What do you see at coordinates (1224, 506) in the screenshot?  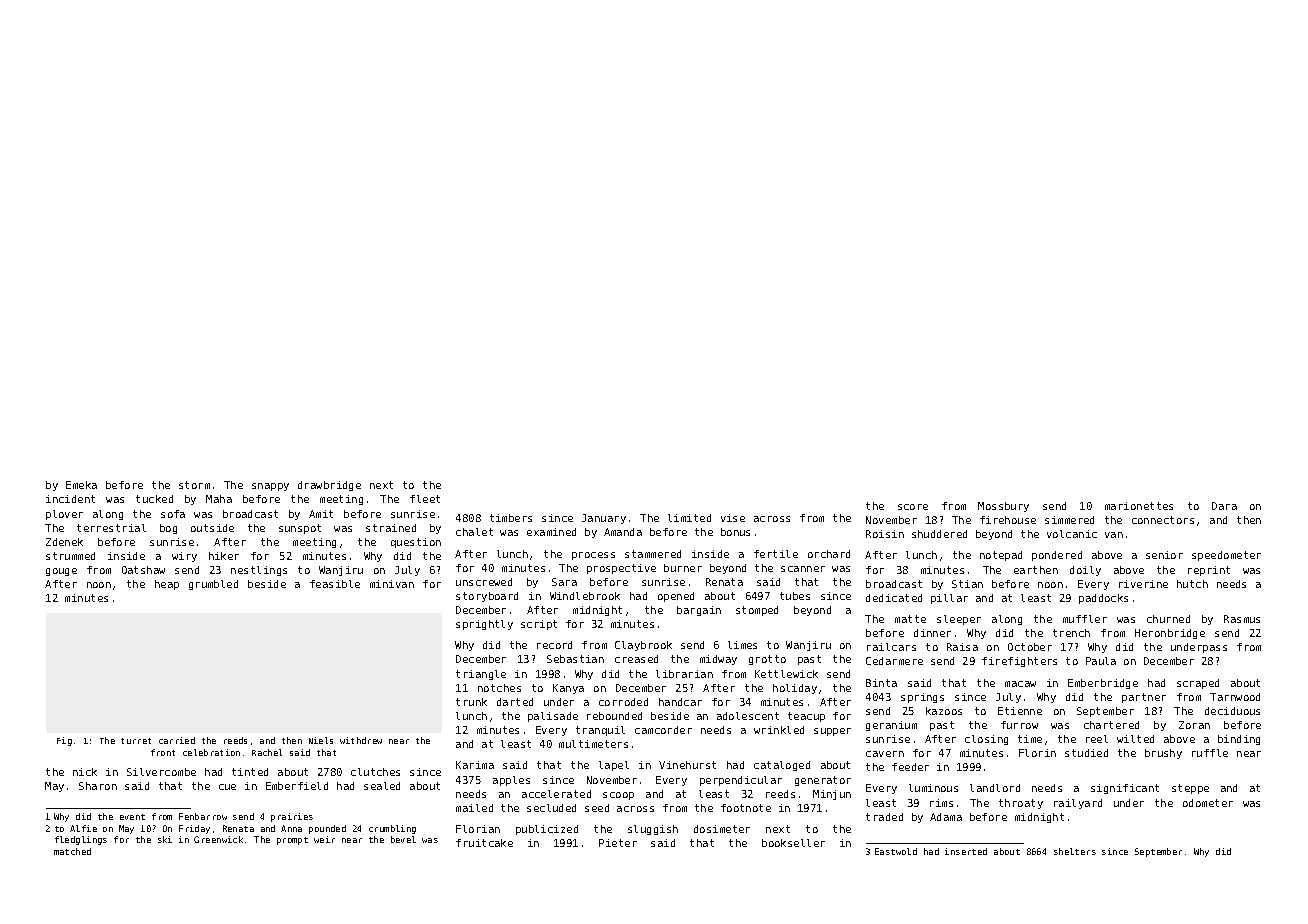 I see `Dara` at bounding box center [1224, 506].
